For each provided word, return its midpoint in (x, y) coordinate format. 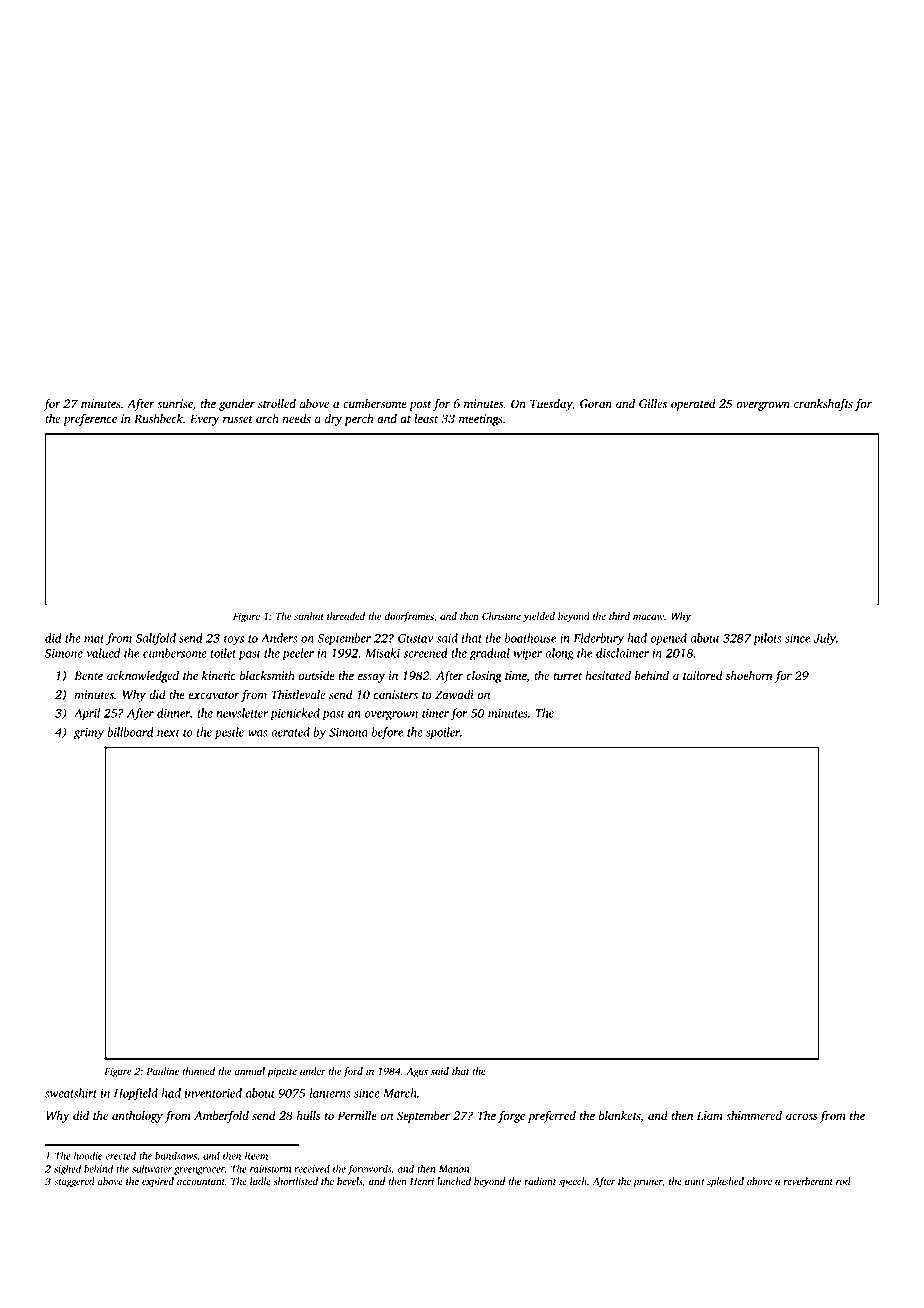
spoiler (443, 733)
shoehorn (749, 676)
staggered (74, 1182)
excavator (214, 696)
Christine (501, 616)
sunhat (309, 616)
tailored (703, 676)
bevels (349, 1181)
